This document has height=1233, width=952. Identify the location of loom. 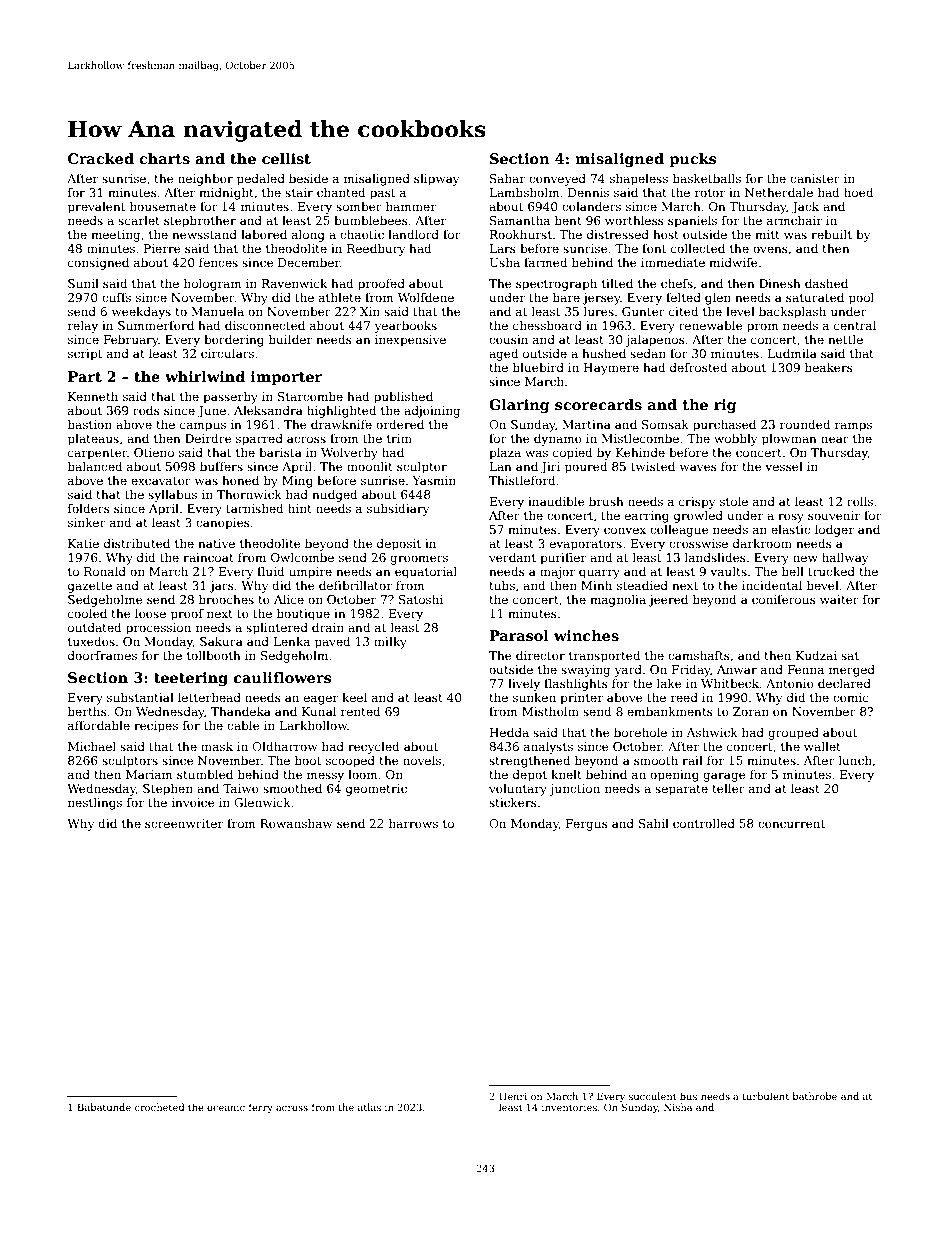
(363, 774).
